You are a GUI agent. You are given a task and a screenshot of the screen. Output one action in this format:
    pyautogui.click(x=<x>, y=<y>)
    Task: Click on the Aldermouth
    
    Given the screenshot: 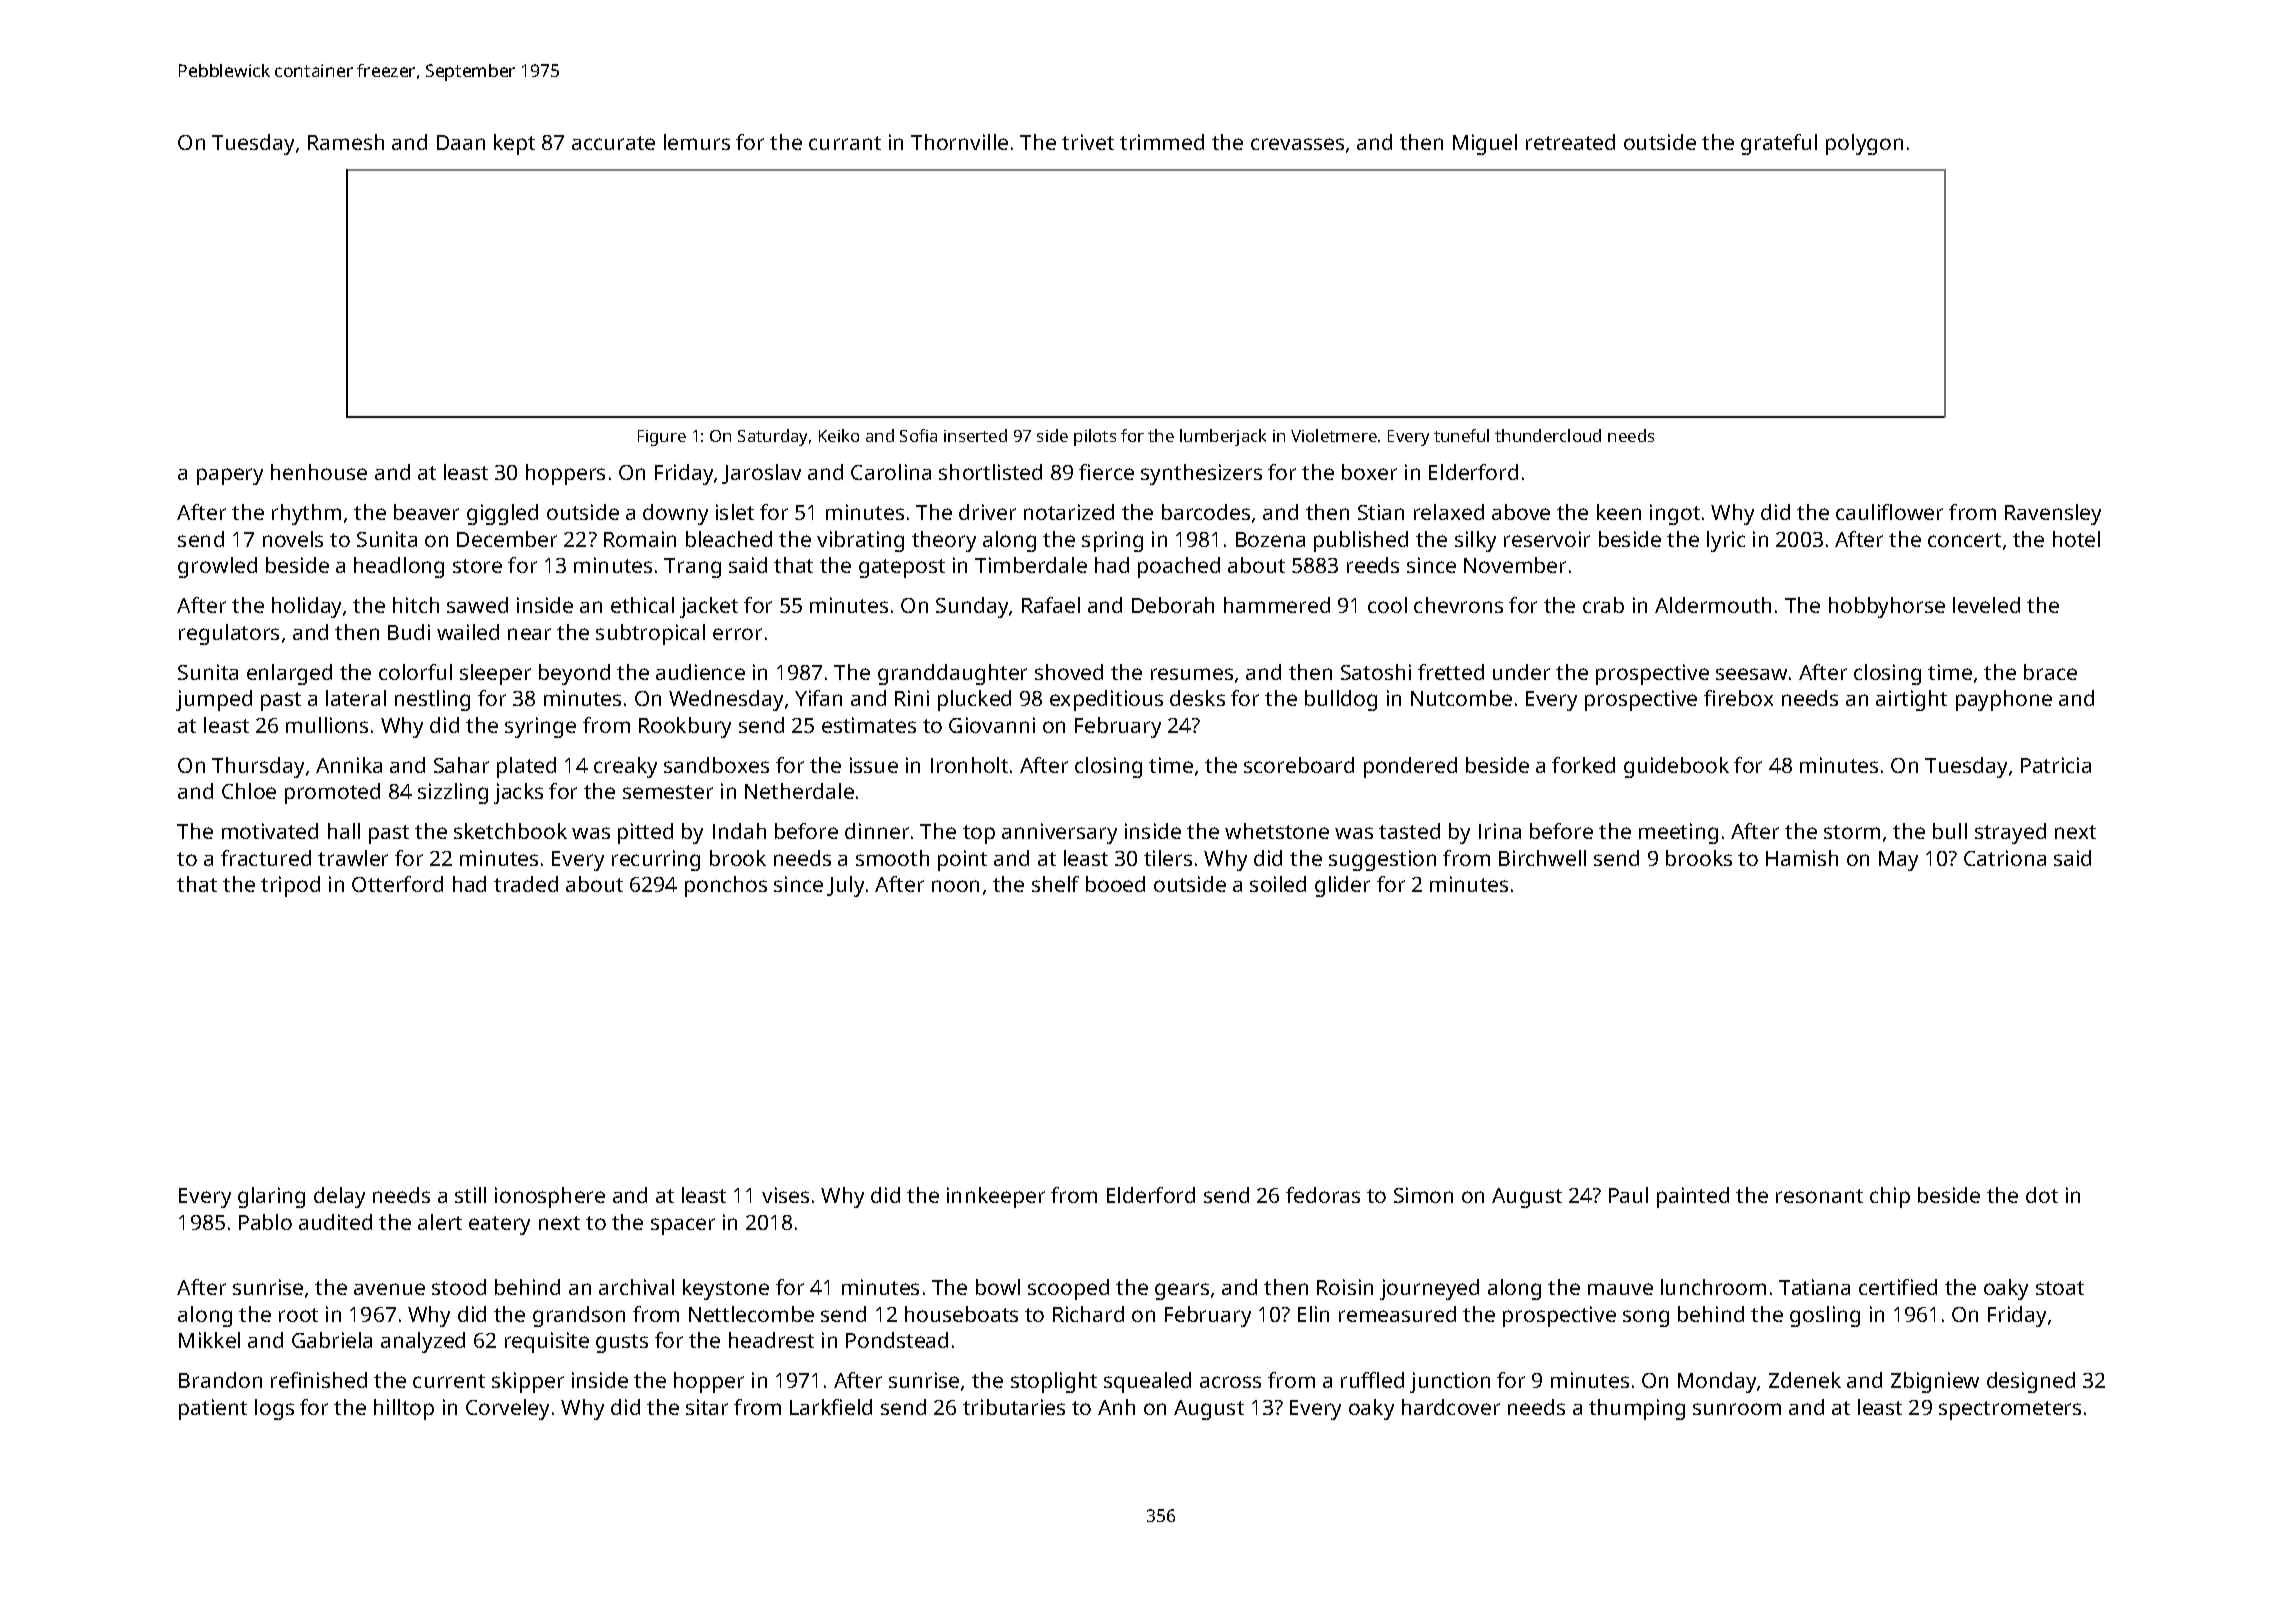 What is the action you would take?
    pyautogui.click(x=1713, y=605)
